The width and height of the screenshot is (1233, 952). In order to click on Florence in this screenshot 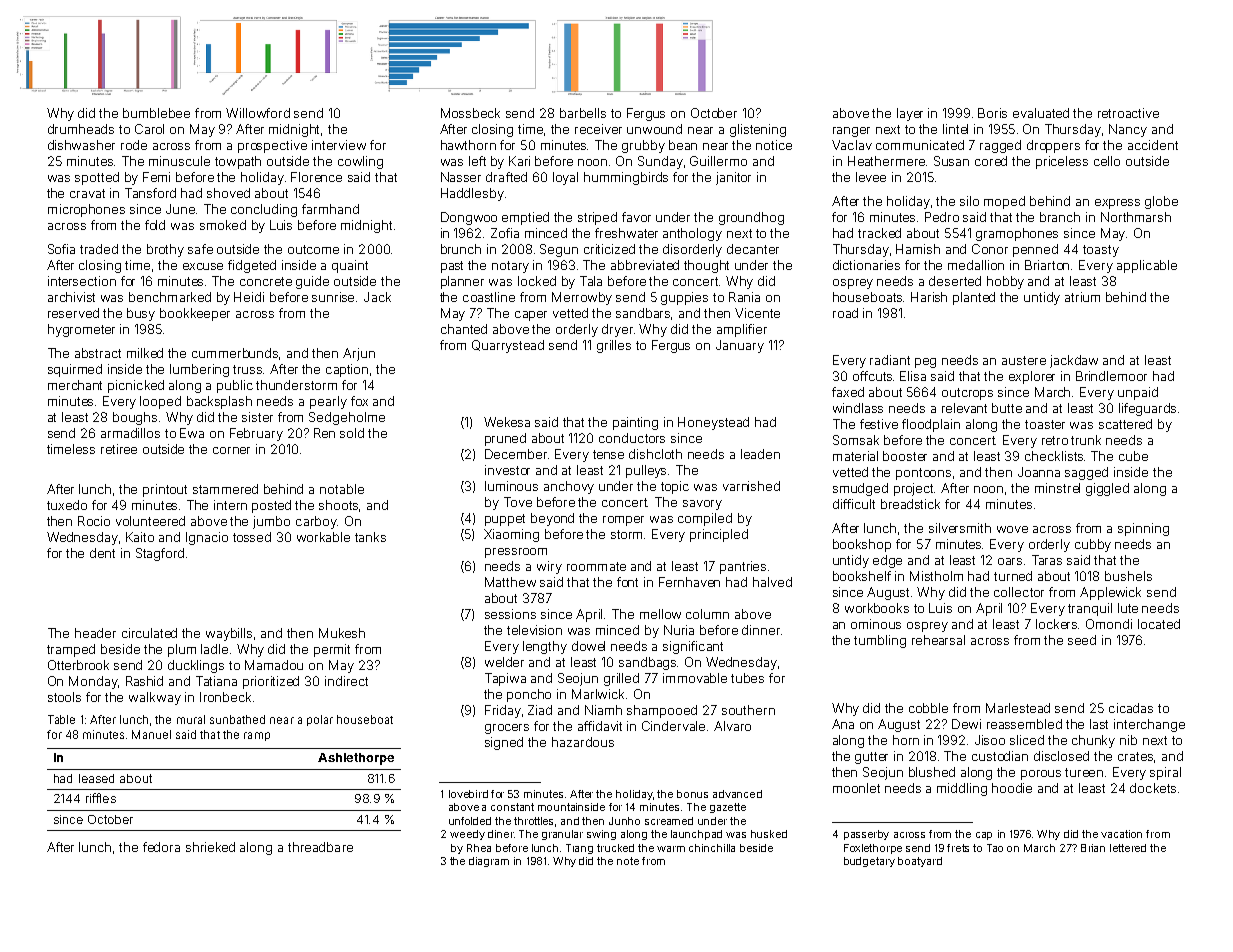, I will do `click(316, 177)`.
